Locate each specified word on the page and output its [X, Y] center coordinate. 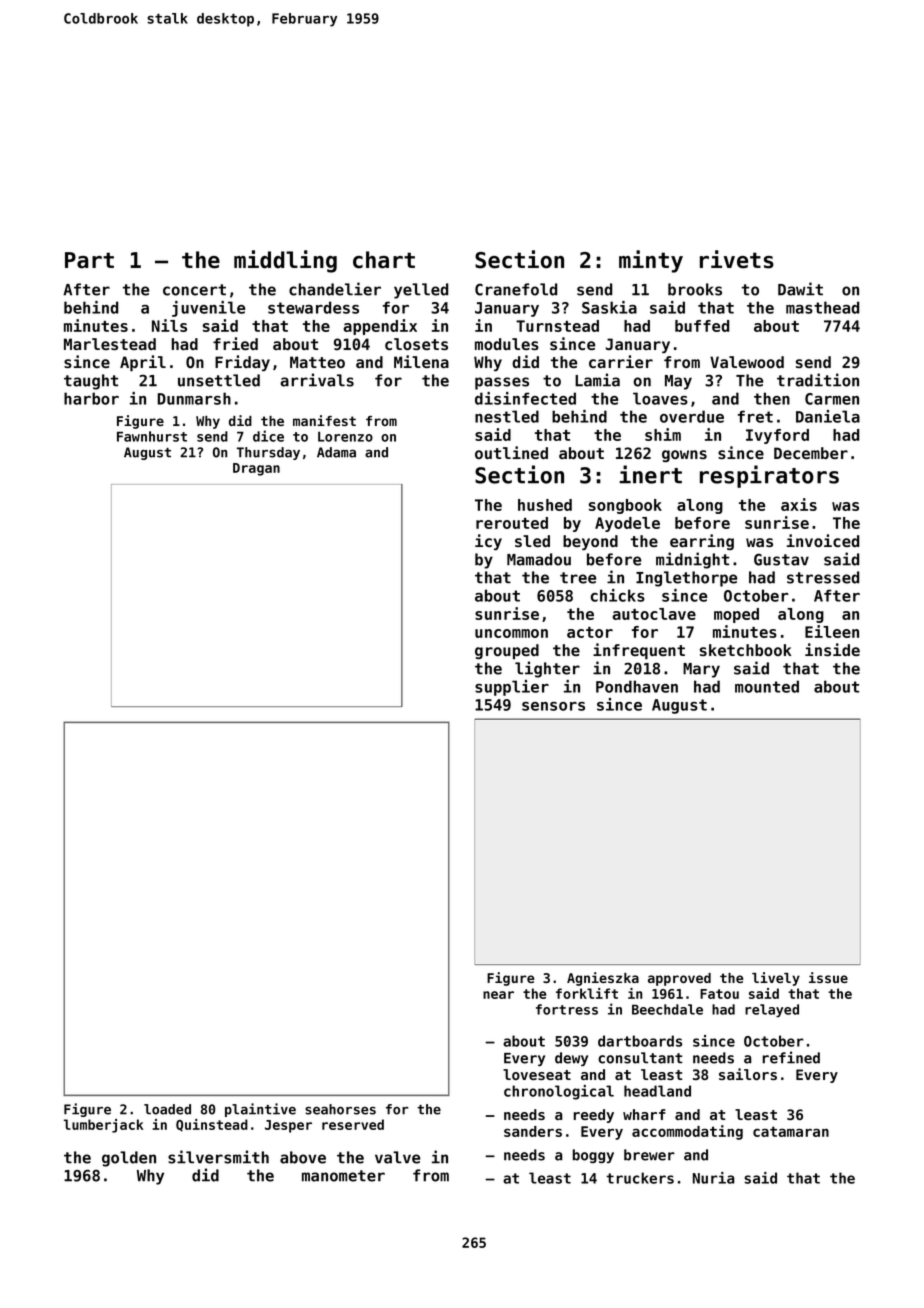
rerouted [512, 523]
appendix [380, 327]
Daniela [828, 416]
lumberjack [103, 1126]
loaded [167, 1109]
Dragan [256, 469]
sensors [553, 706]
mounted [767, 686]
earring [702, 542]
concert [194, 290]
